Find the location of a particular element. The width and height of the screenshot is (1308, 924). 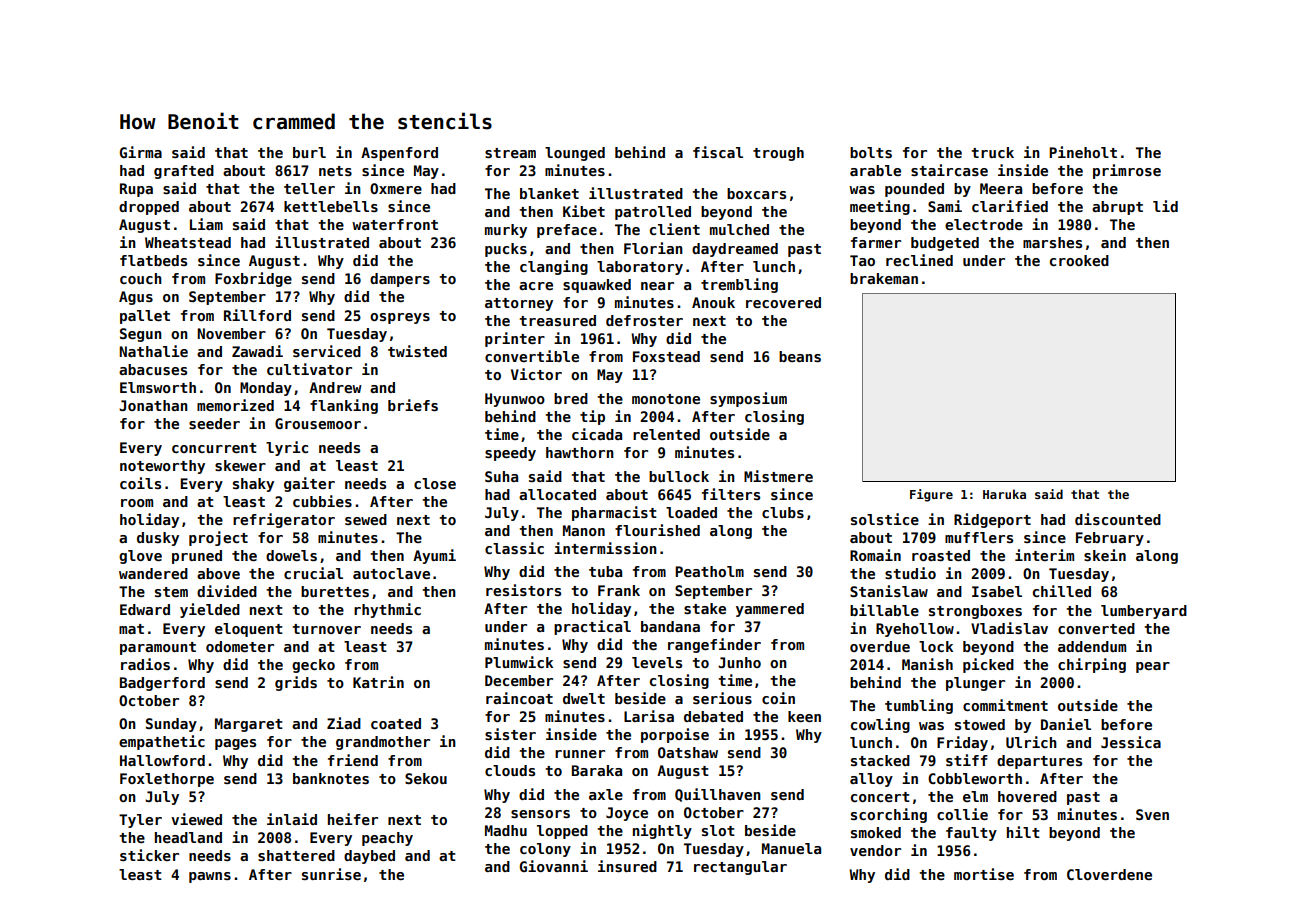

glove is located at coordinates (140, 557).
